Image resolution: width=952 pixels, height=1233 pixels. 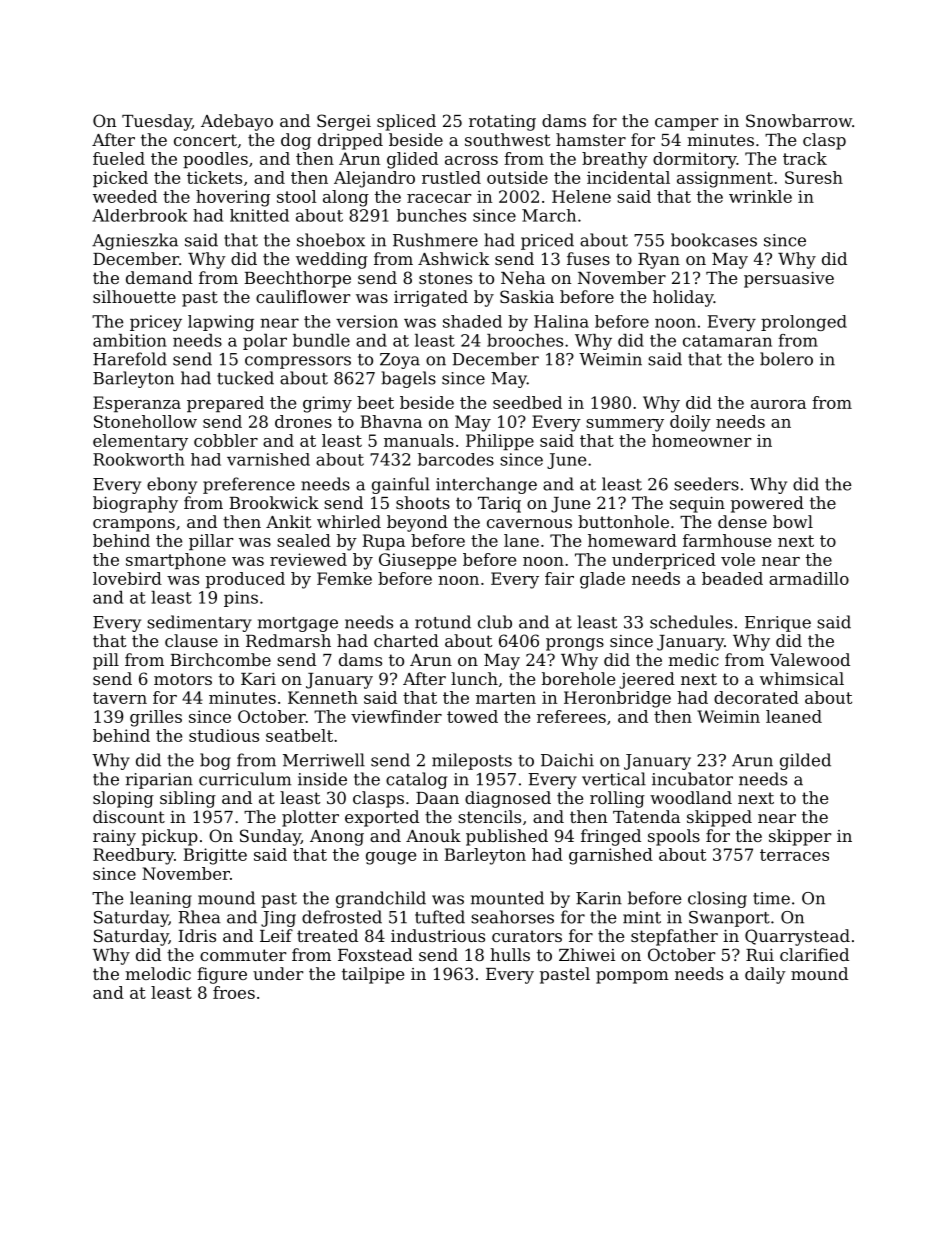 What do you see at coordinates (183, 679) in the image?
I see `motors` at bounding box center [183, 679].
